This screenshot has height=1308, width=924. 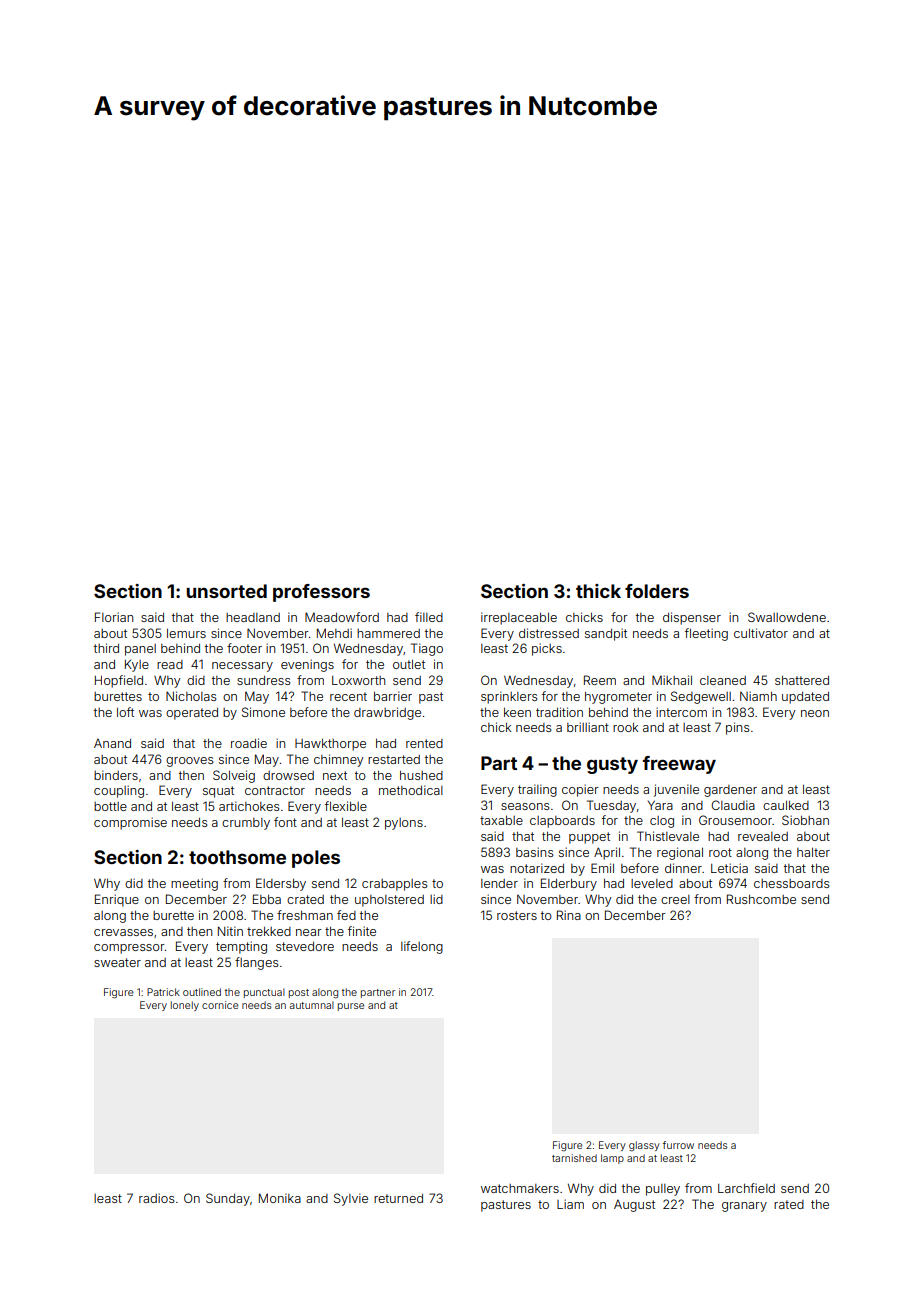 What do you see at coordinates (683, 868) in the screenshot?
I see `dinner` at bounding box center [683, 868].
